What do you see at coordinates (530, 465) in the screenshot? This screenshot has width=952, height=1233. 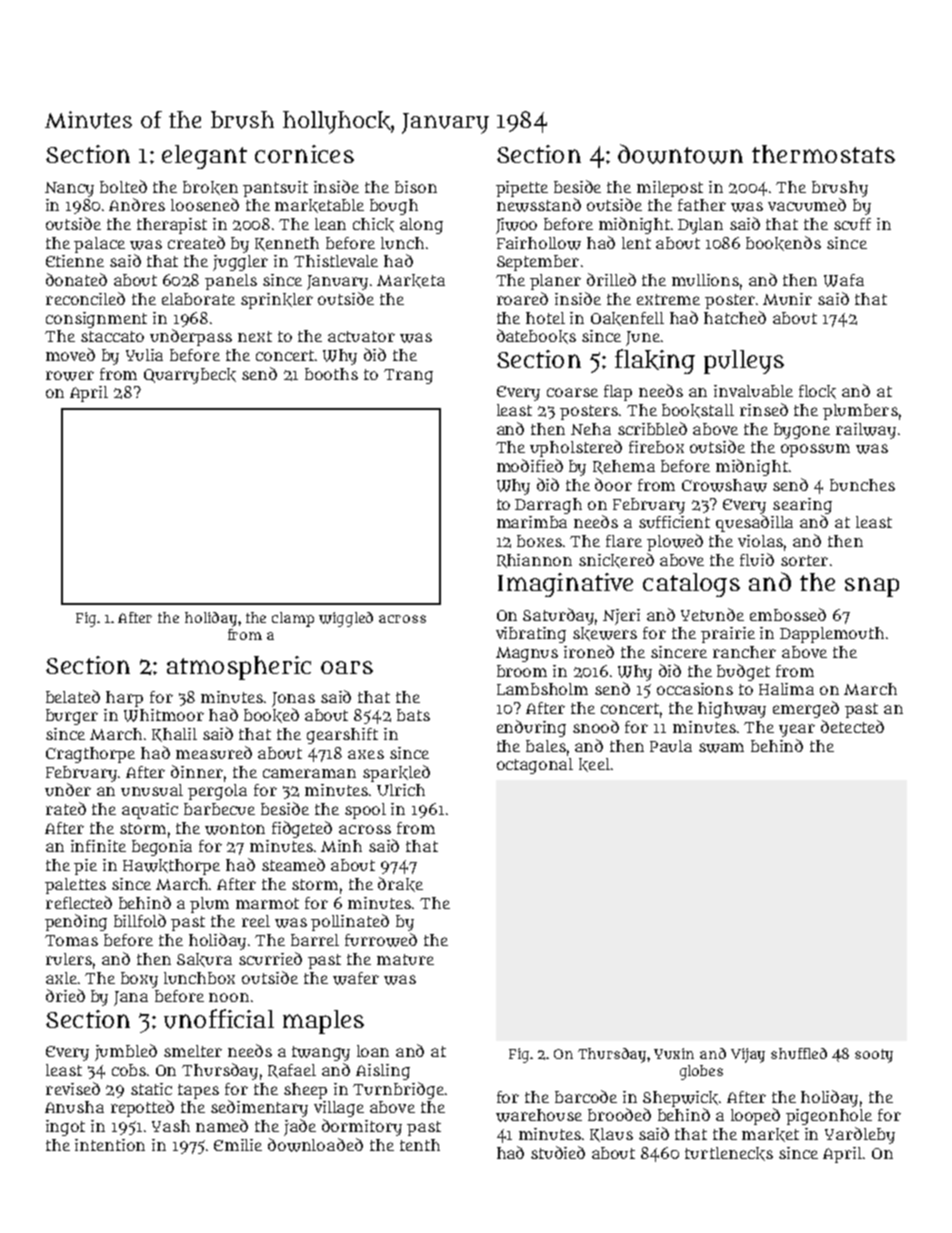 I see `modified` at bounding box center [530, 465].
